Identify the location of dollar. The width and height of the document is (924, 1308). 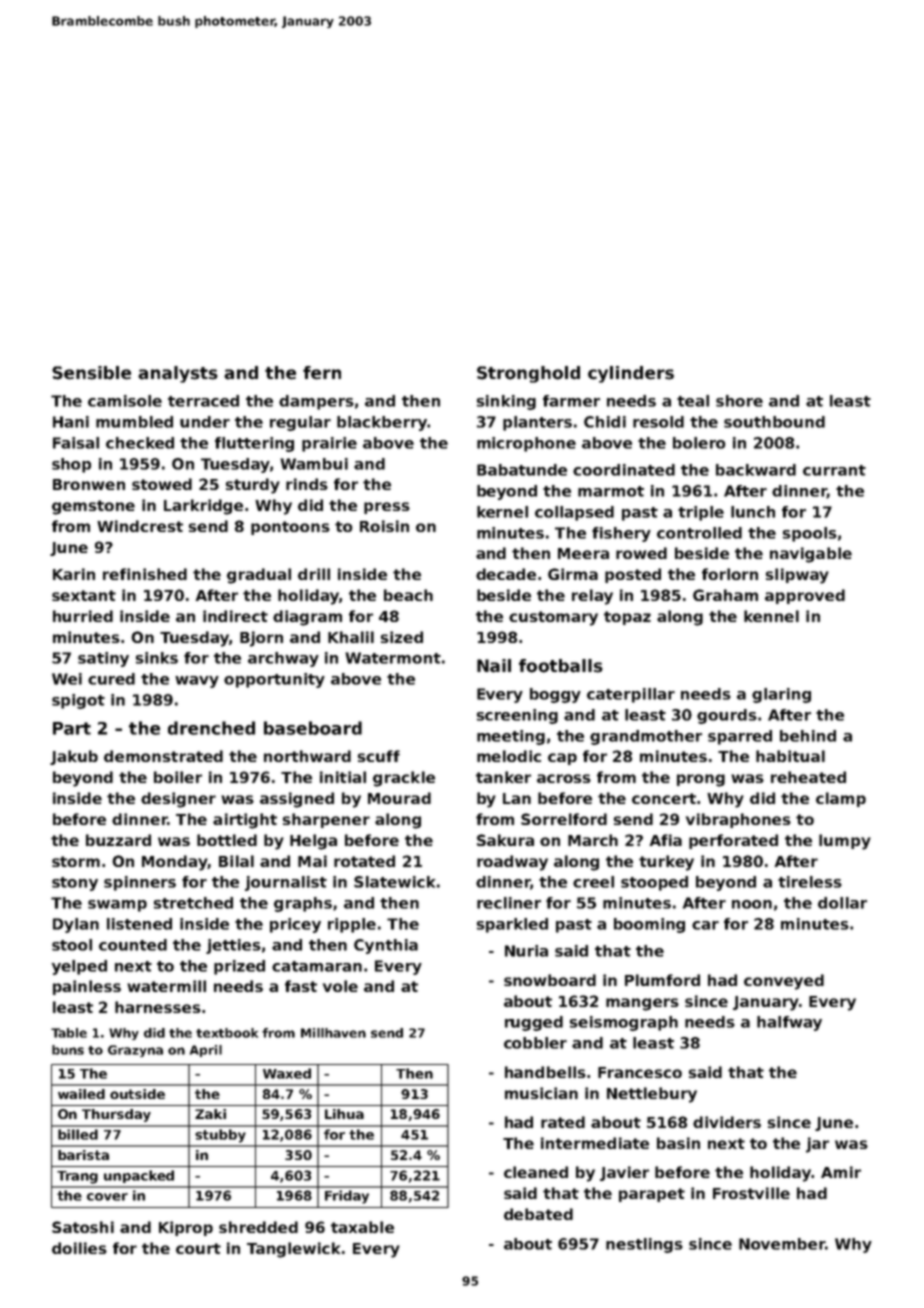
(842, 903).
